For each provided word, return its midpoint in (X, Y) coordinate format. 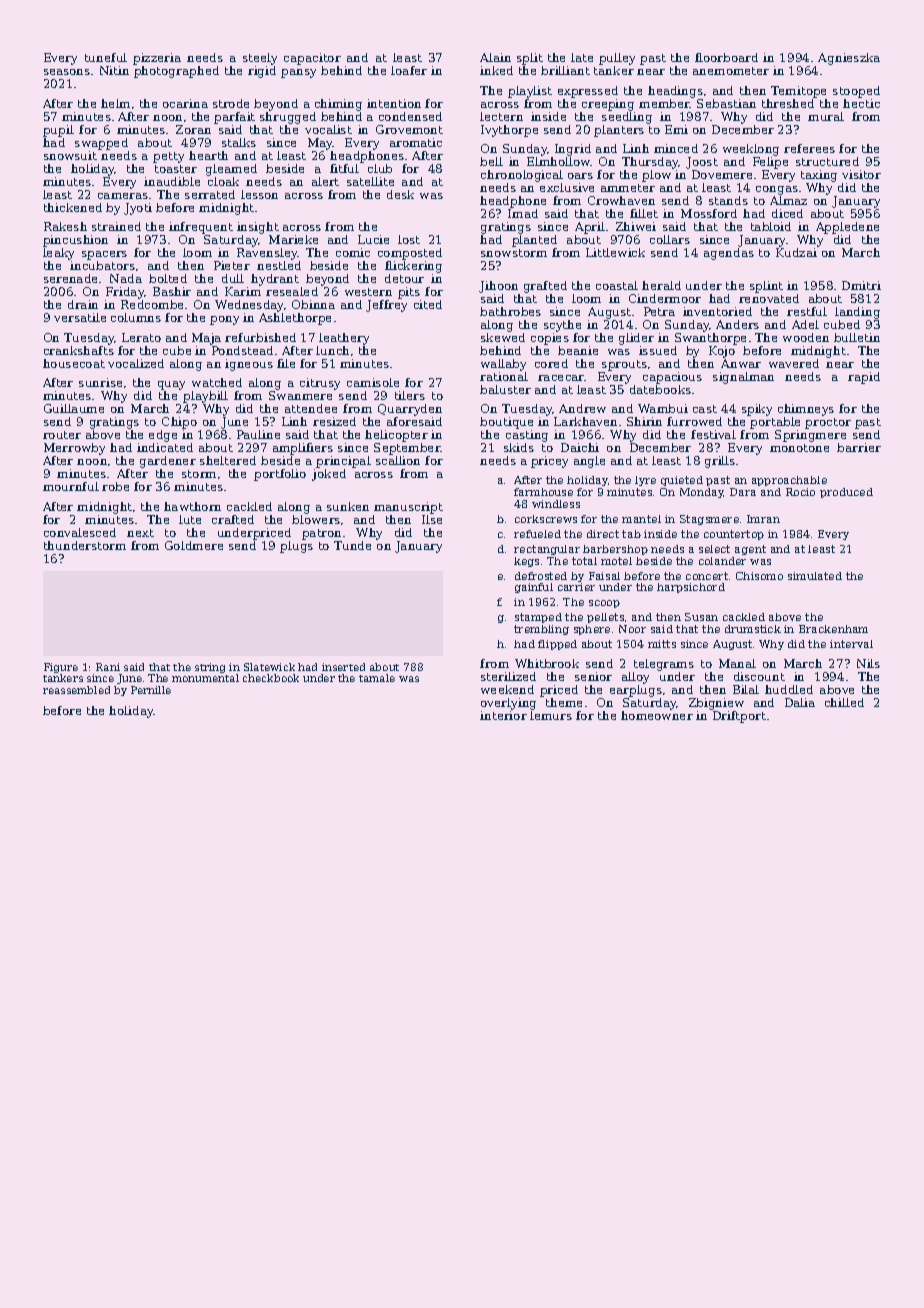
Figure (61, 668)
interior (503, 715)
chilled (844, 702)
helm (115, 103)
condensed (410, 116)
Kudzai (796, 252)
